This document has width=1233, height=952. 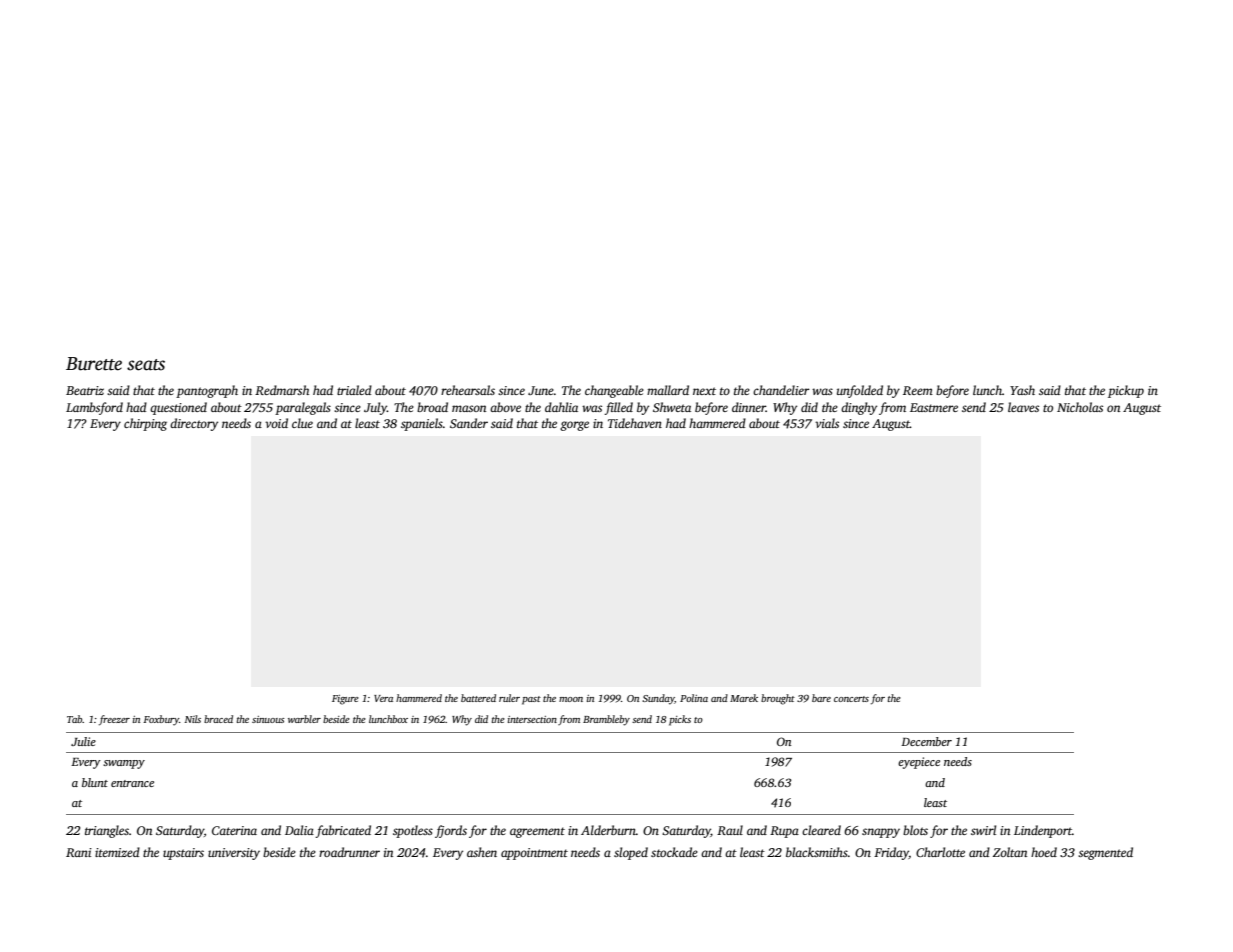 I want to click on next, so click(x=704, y=391).
